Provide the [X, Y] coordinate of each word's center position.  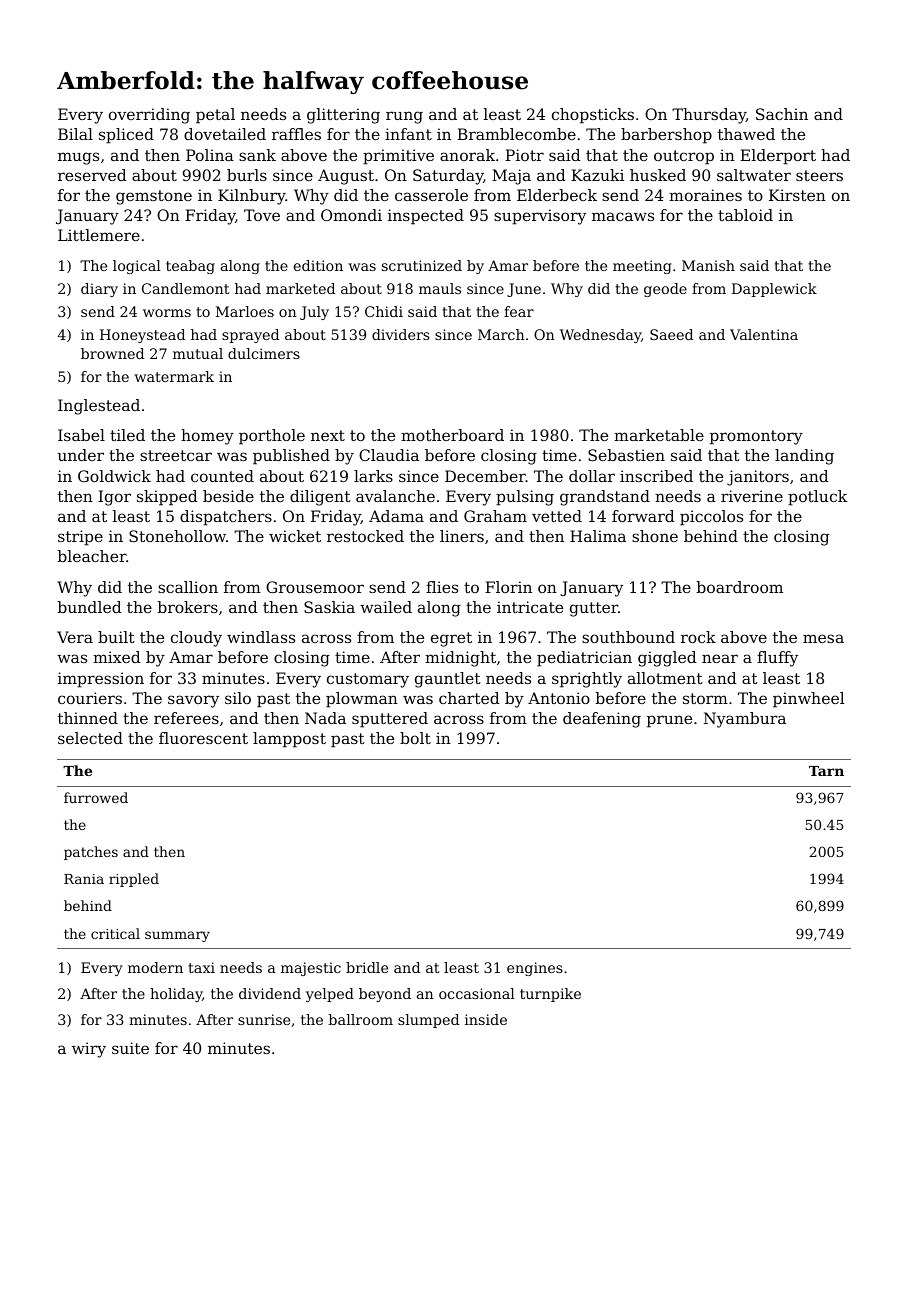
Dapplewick [774, 290]
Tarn [826, 771]
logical [137, 267]
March [501, 334]
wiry [89, 1050]
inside [486, 1019]
